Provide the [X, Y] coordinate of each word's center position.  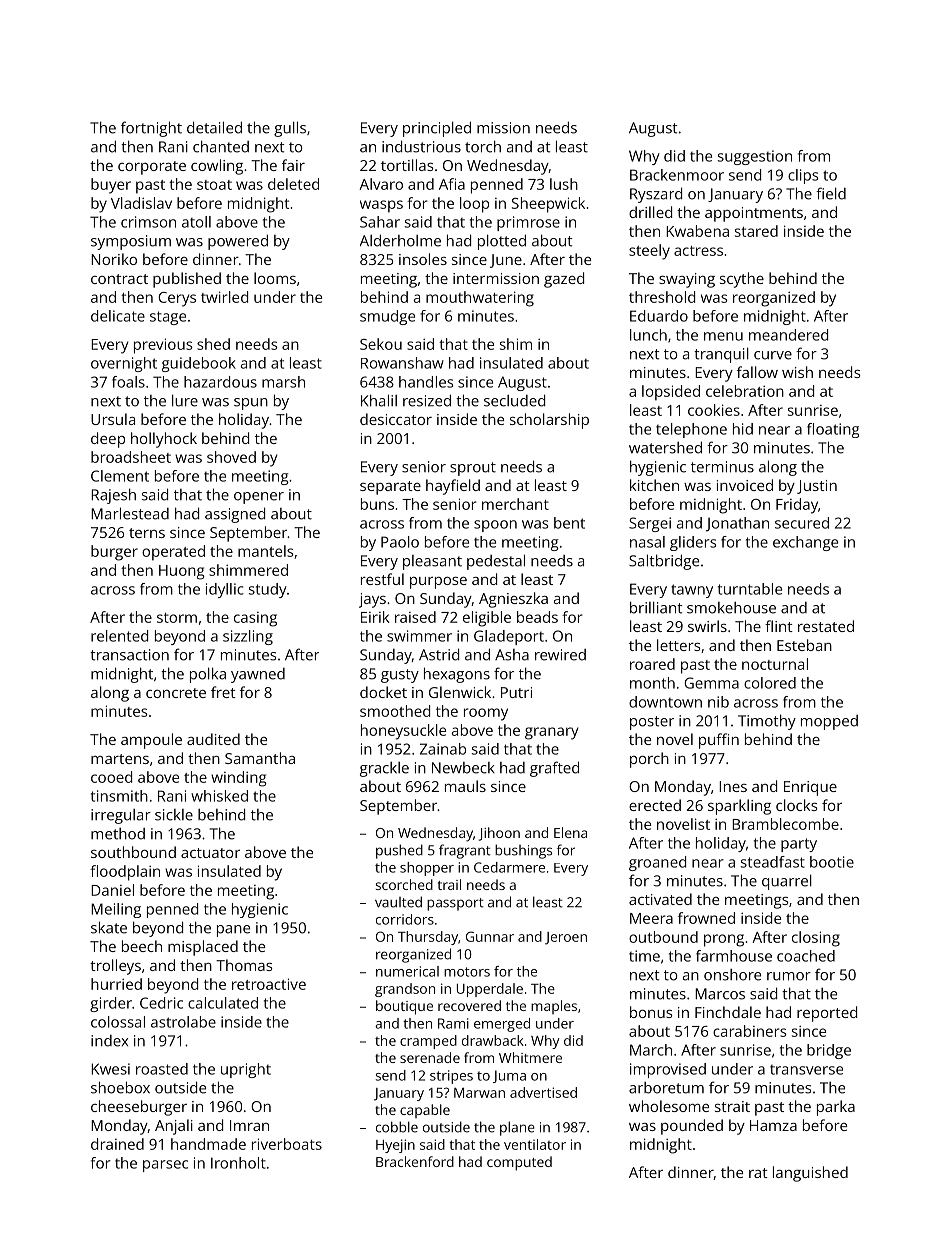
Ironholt [238, 1163]
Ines [733, 786]
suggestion [755, 157]
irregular [121, 816]
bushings [523, 851]
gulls [290, 129]
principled [437, 129]
